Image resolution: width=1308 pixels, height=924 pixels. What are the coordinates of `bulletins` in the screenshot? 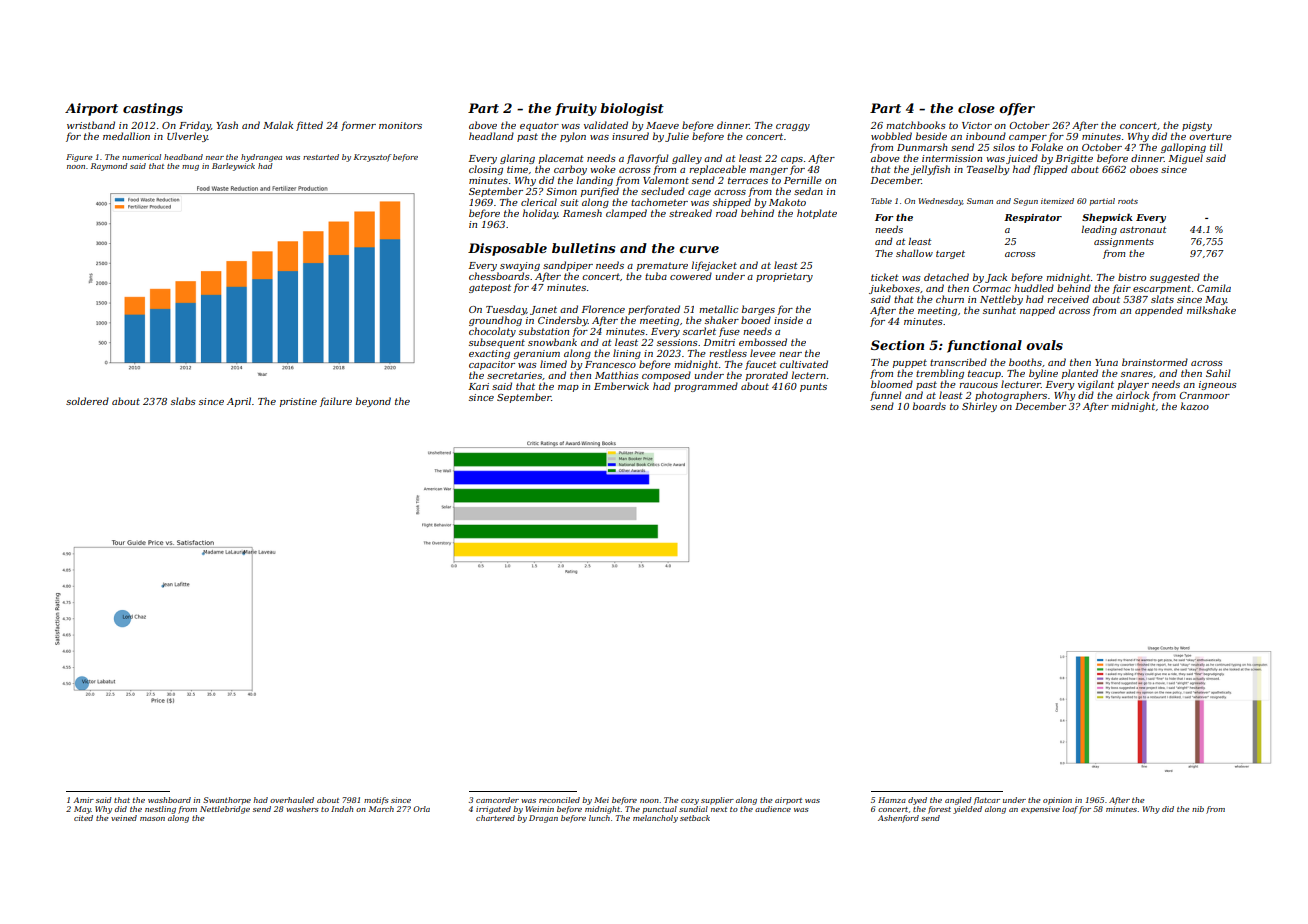 It's located at (583, 248).
